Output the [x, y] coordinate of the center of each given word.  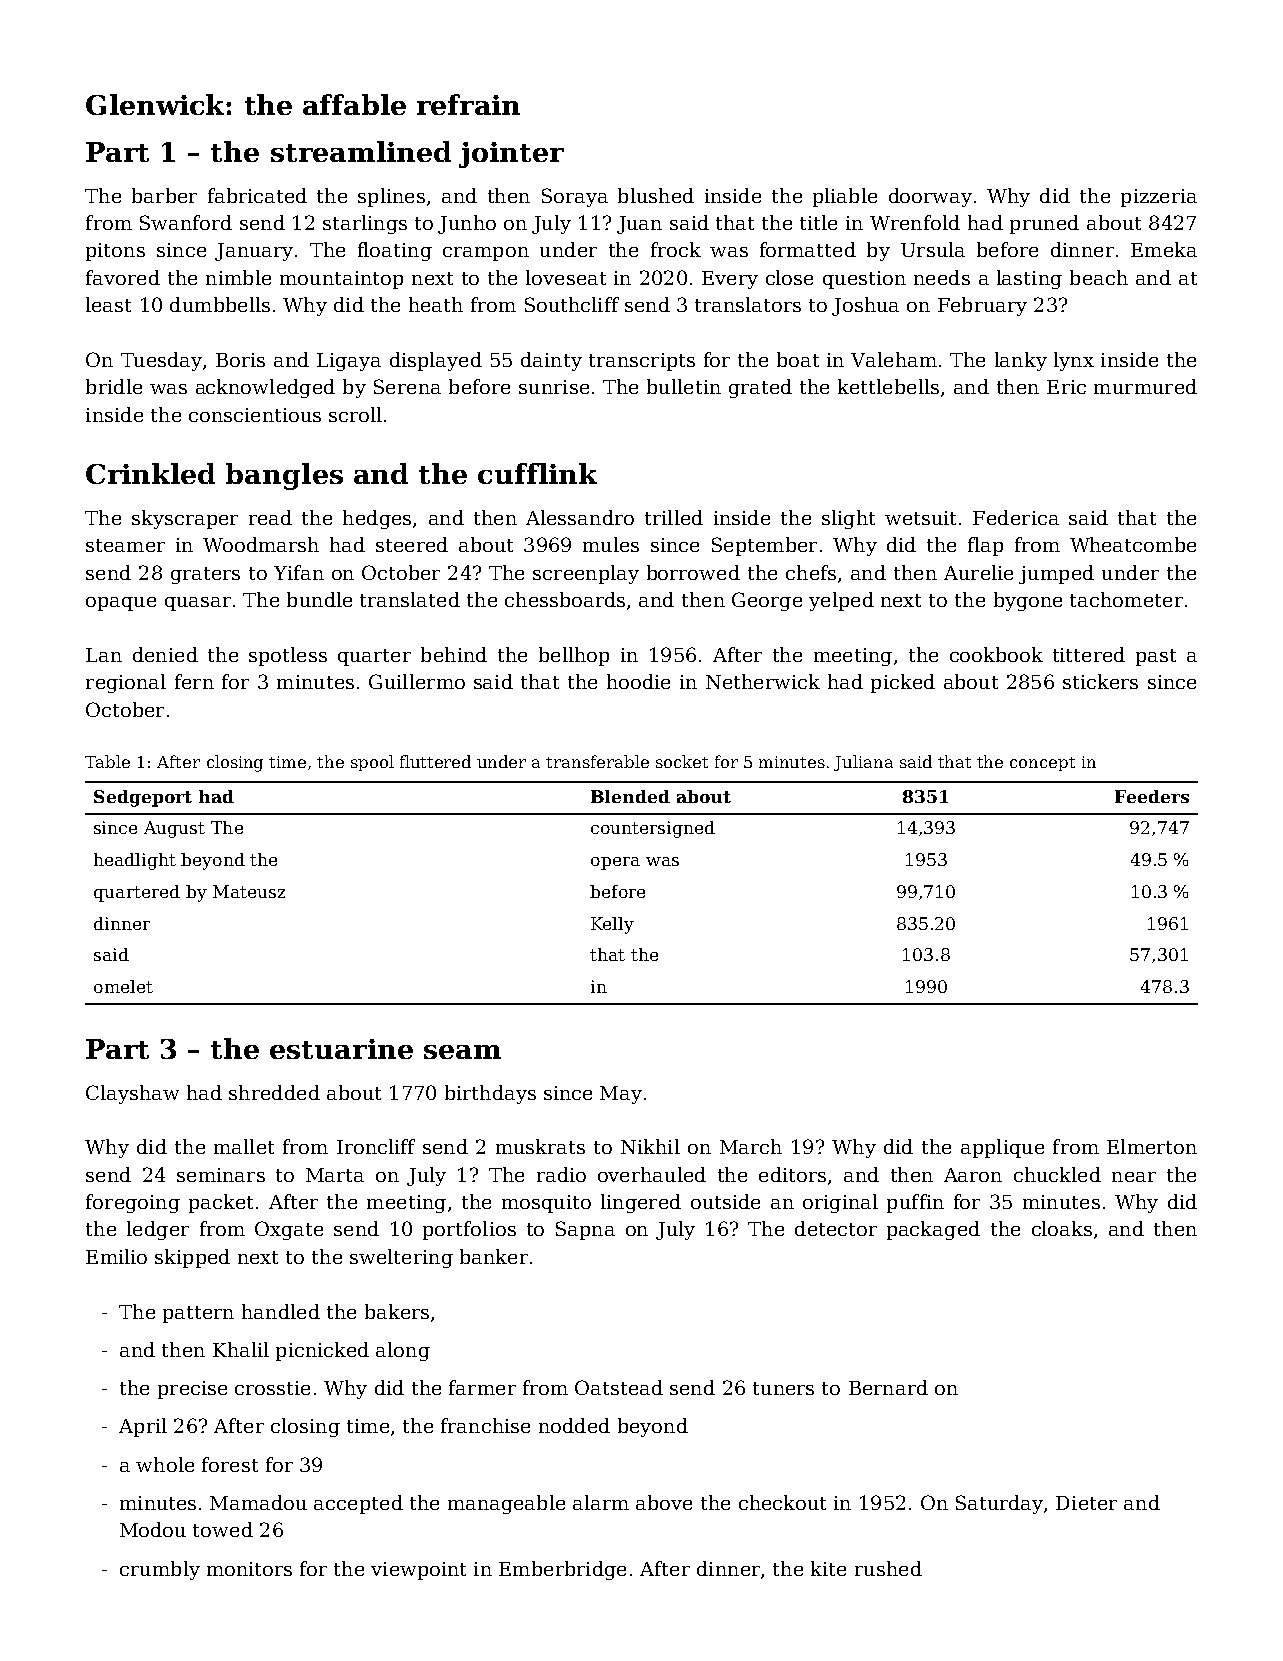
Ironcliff [376, 1146]
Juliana [863, 763]
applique [1002, 1148]
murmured [1145, 386]
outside [725, 1201]
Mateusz [249, 891]
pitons [115, 252]
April [143, 1427]
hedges [377, 519]
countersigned [653, 829]
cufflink [537, 473]
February [982, 306]
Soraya [575, 197]
